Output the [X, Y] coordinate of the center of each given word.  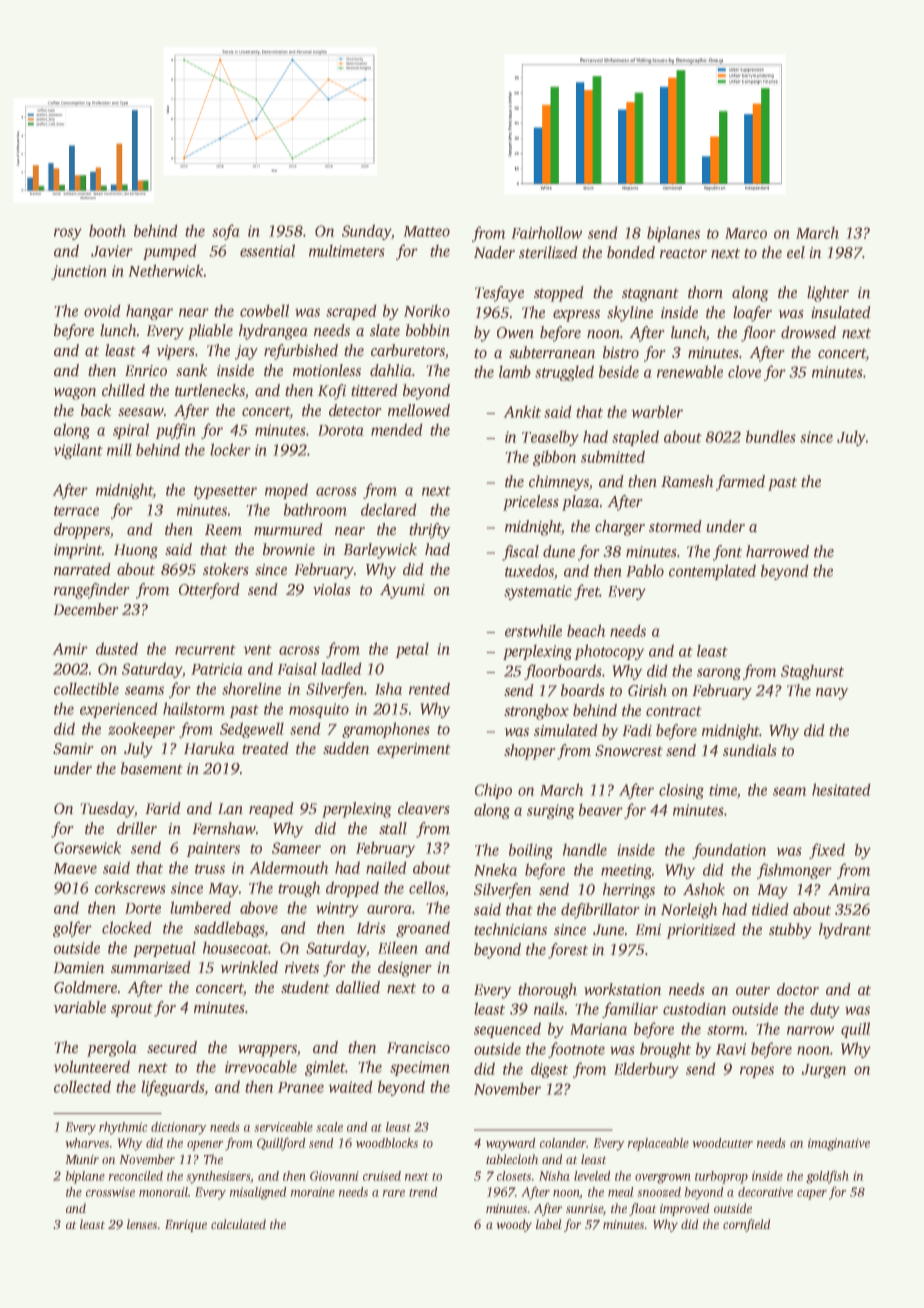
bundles [771, 436]
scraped [351, 312]
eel [796, 252]
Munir [82, 1159]
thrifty [430, 531]
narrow [810, 1030]
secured [172, 1047]
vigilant [78, 451]
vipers [175, 352]
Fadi [637, 730]
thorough [547, 991]
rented [429, 688]
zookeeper [141, 730]
